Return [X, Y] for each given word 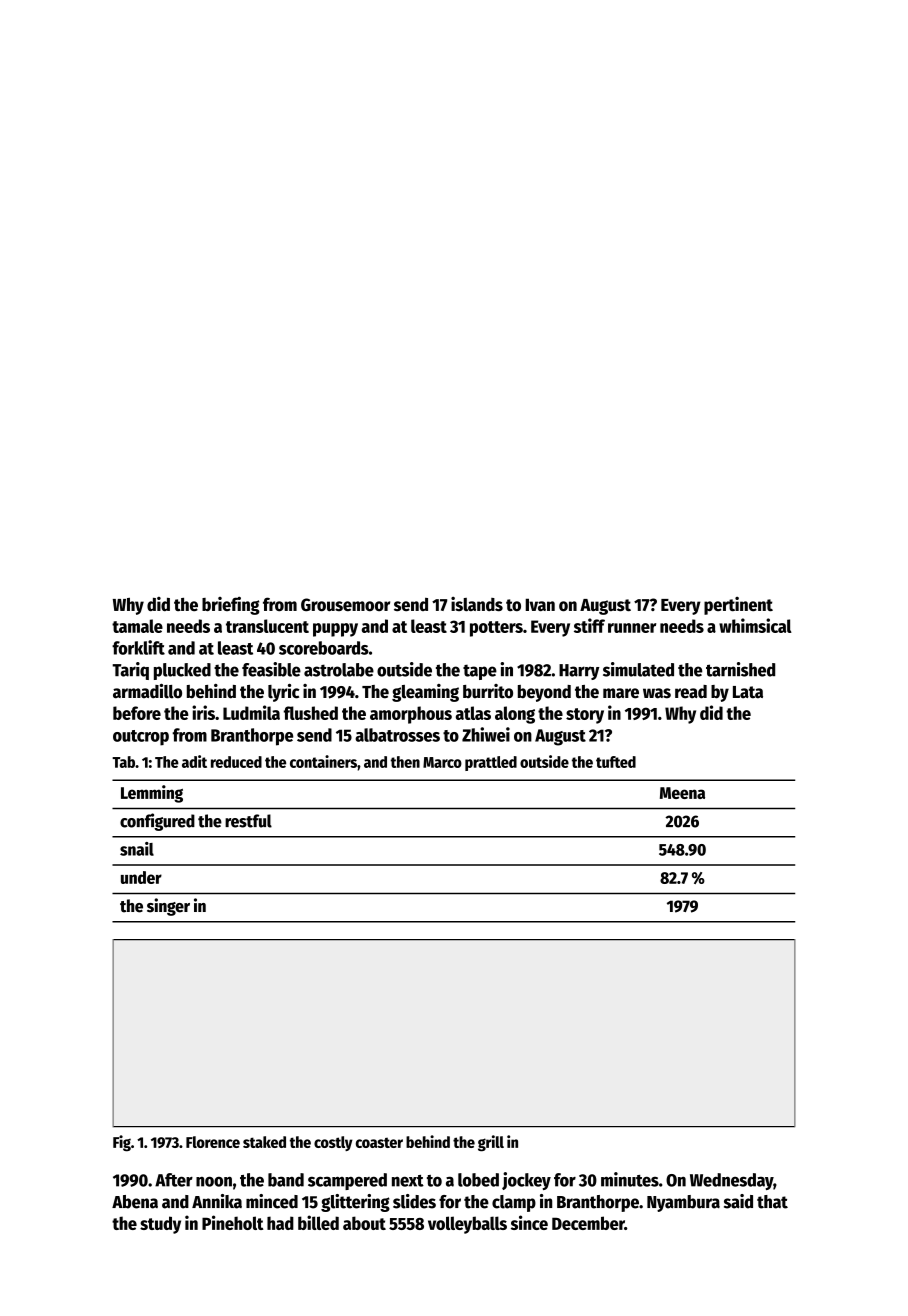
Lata [748, 692]
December [588, 1223]
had [280, 1223]
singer [168, 907]
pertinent [738, 606]
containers [323, 761]
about [364, 1223]
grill [491, 1143]
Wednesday [731, 1181]
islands [477, 604]
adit [194, 761]
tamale [137, 626]
